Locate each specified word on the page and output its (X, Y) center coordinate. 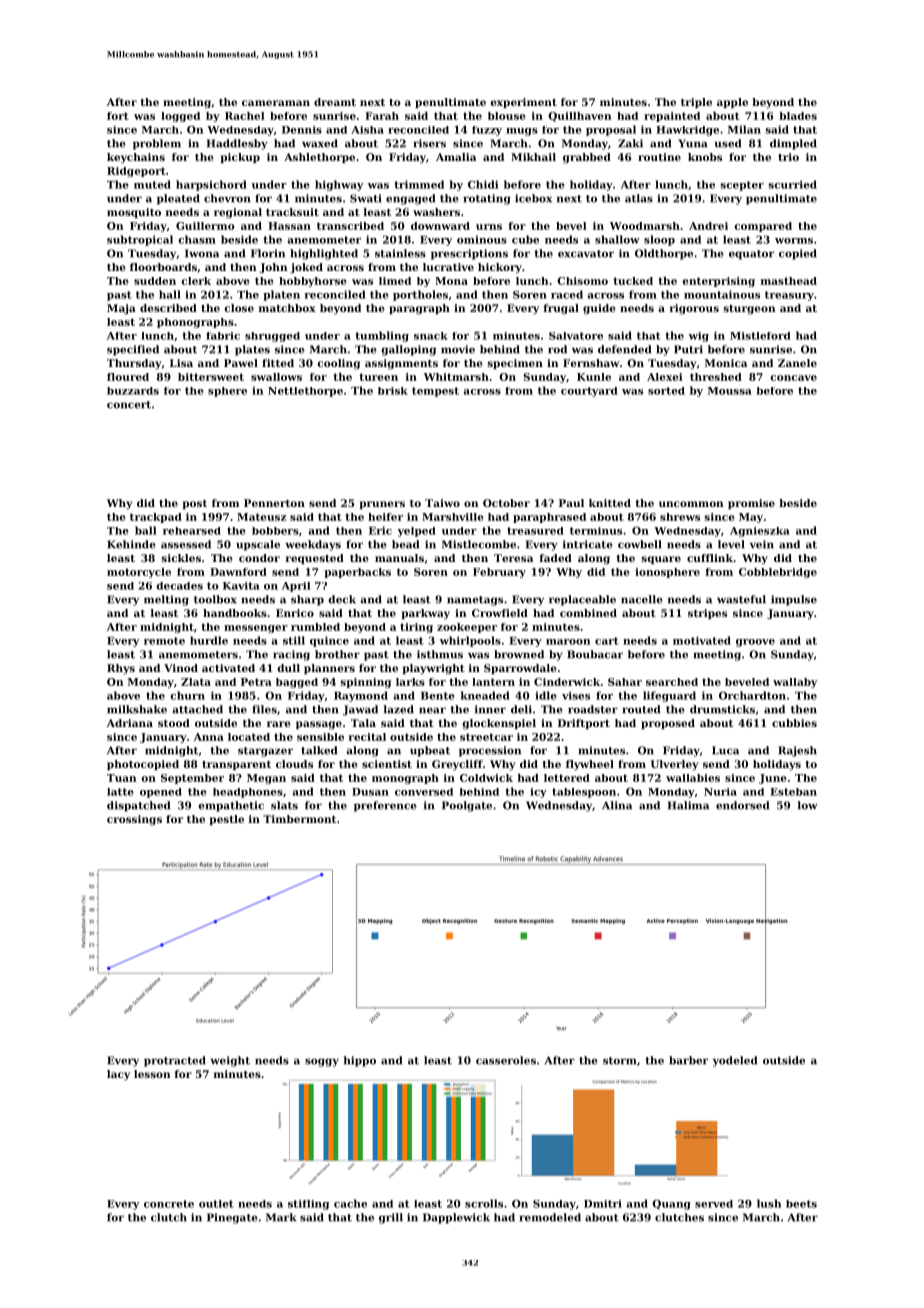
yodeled (735, 1061)
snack (431, 336)
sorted (666, 391)
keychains (136, 158)
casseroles (506, 1060)
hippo (359, 1061)
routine (659, 157)
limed (395, 281)
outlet (216, 1204)
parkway (426, 614)
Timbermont (299, 819)
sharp (307, 600)
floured (128, 377)
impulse (794, 600)
